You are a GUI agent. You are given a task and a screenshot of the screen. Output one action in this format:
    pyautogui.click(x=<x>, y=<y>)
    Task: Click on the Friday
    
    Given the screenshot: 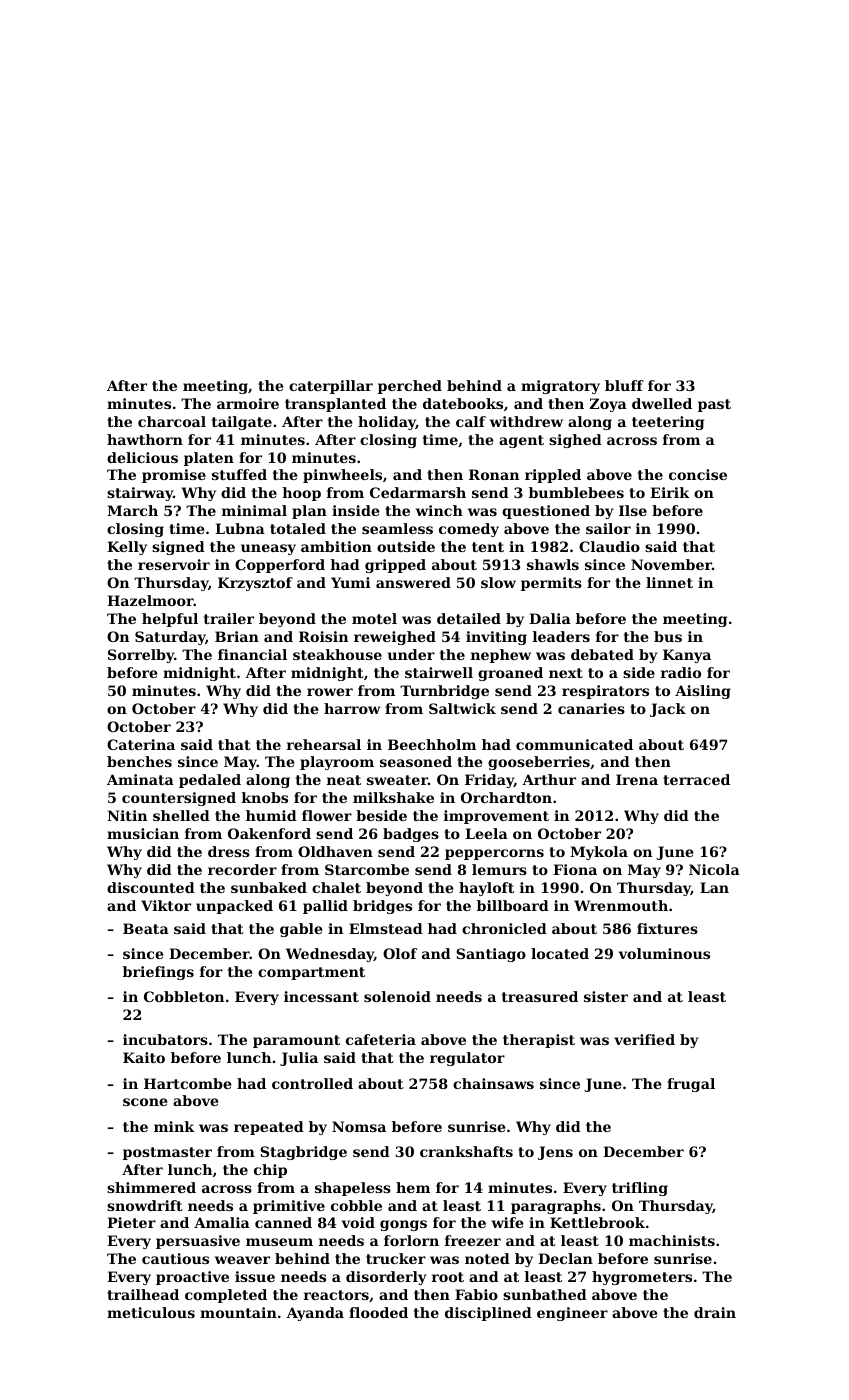 What is the action you would take?
    pyautogui.click(x=489, y=781)
